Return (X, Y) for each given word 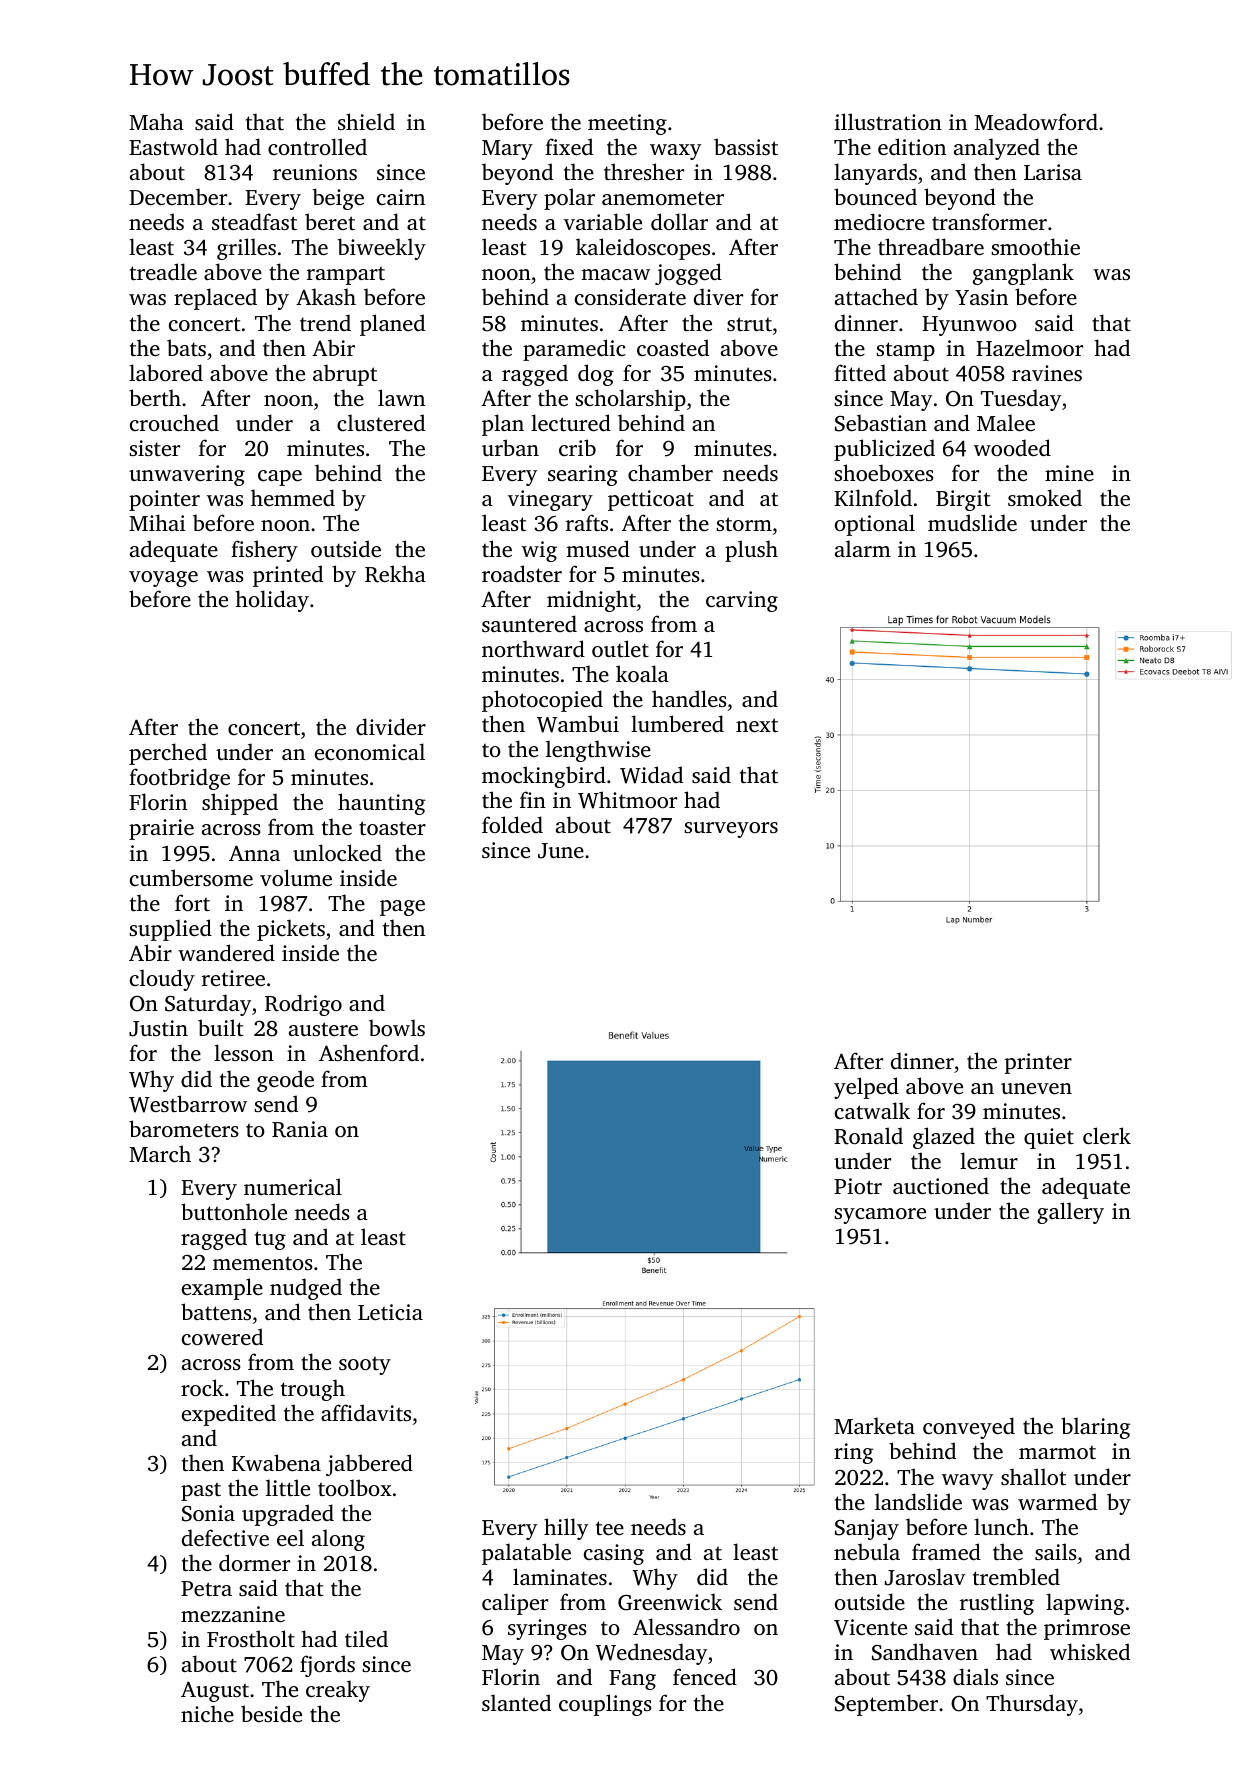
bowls (397, 1027)
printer (1038, 1063)
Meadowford (1036, 121)
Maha (156, 121)
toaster (392, 828)
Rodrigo (303, 1005)
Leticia (390, 1312)
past (201, 1492)
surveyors (731, 830)
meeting (627, 124)
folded (512, 824)
